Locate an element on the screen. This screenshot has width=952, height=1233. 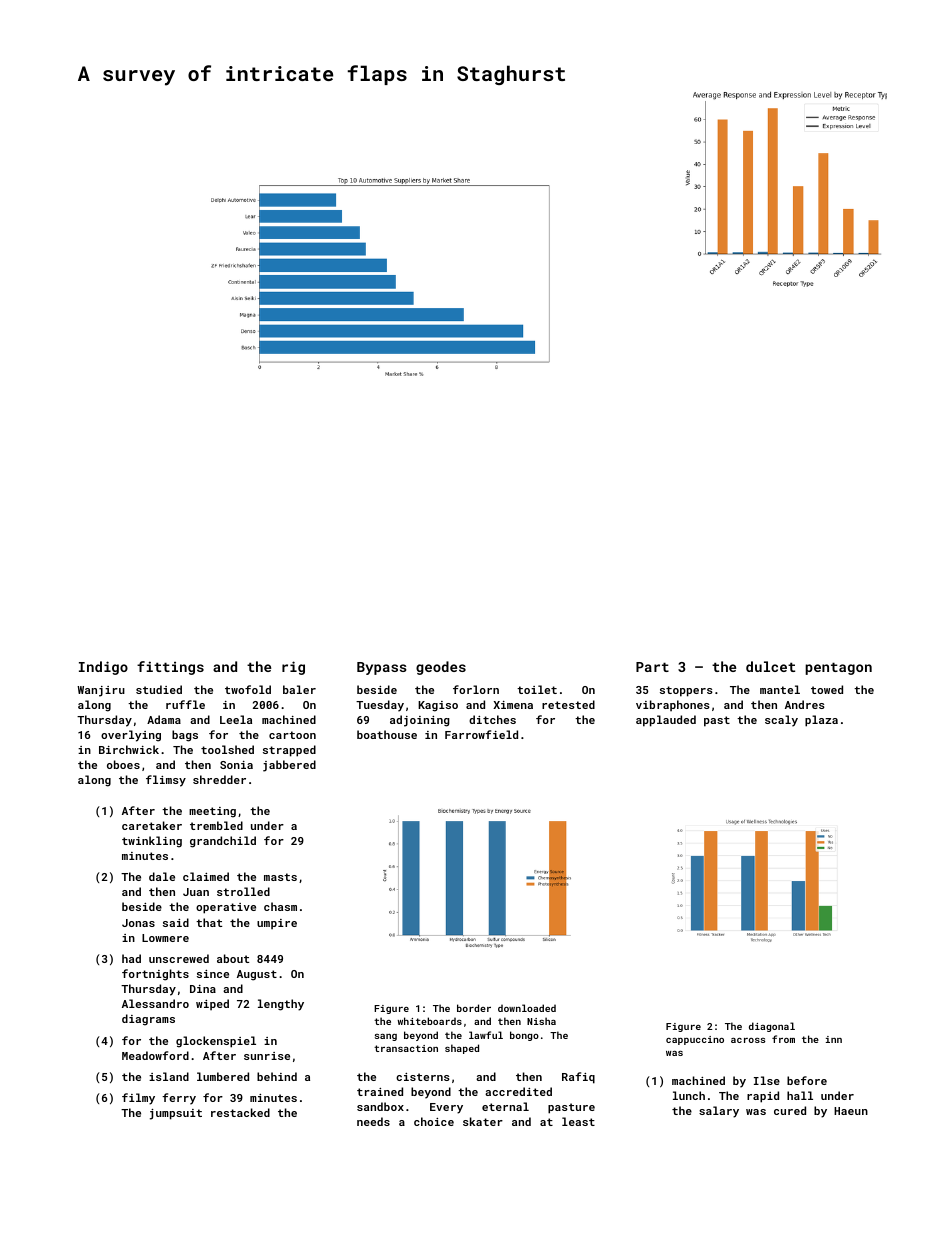
Bypass is located at coordinates (382, 668).
